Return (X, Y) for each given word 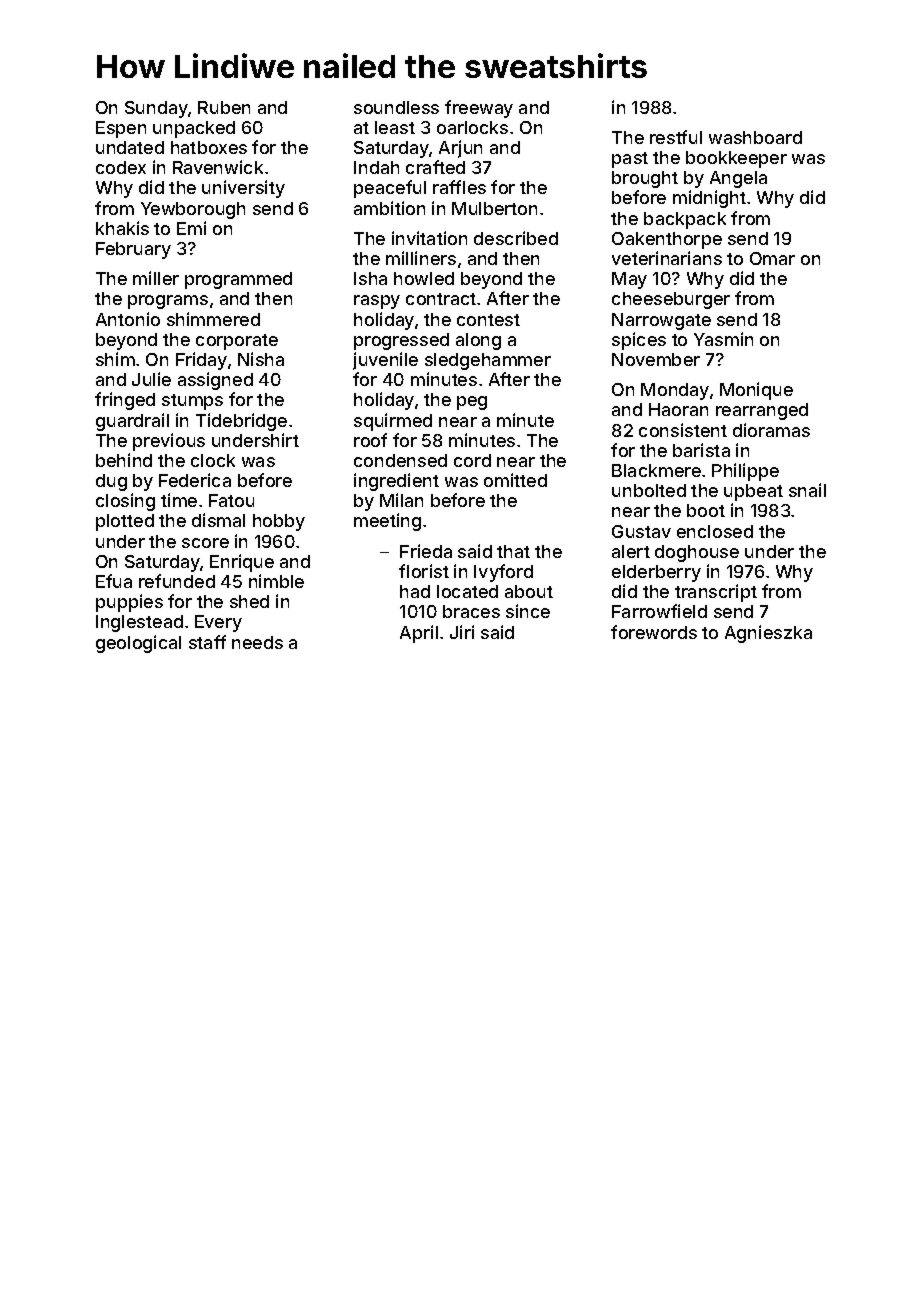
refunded (177, 581)
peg (472, 403)
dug (111, 482)
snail (807, 490)
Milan (401, 500)
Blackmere (656, 470)
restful (676, 137)
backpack (685, 220)
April (419, 634)
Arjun (460, 149)
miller (156, 278)
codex (121, 167)
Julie (151, 379)
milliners (421, 258)
